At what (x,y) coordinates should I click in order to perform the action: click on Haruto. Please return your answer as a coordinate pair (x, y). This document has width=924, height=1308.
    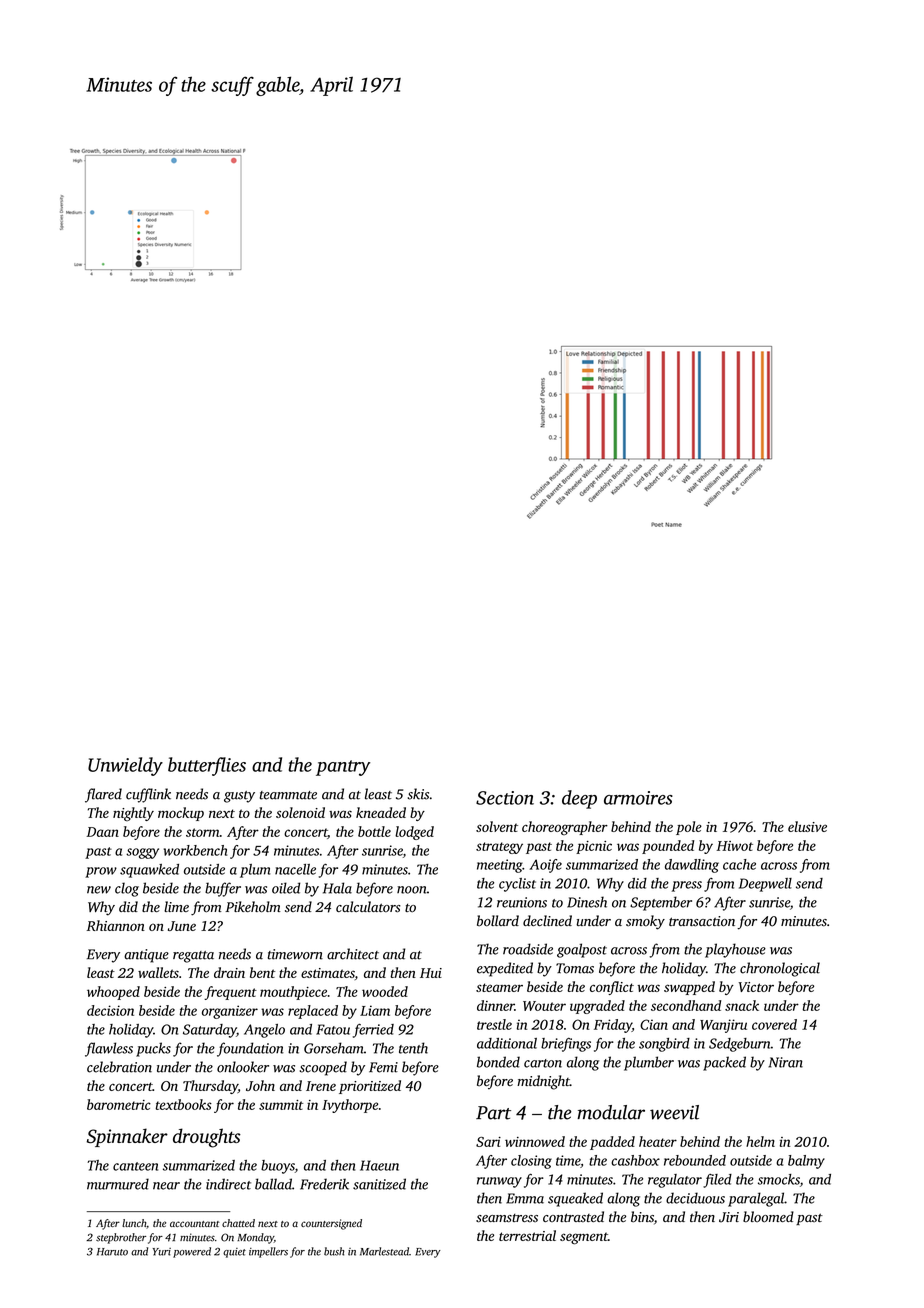
    Looking at the image, I should click on (112, 1252).
